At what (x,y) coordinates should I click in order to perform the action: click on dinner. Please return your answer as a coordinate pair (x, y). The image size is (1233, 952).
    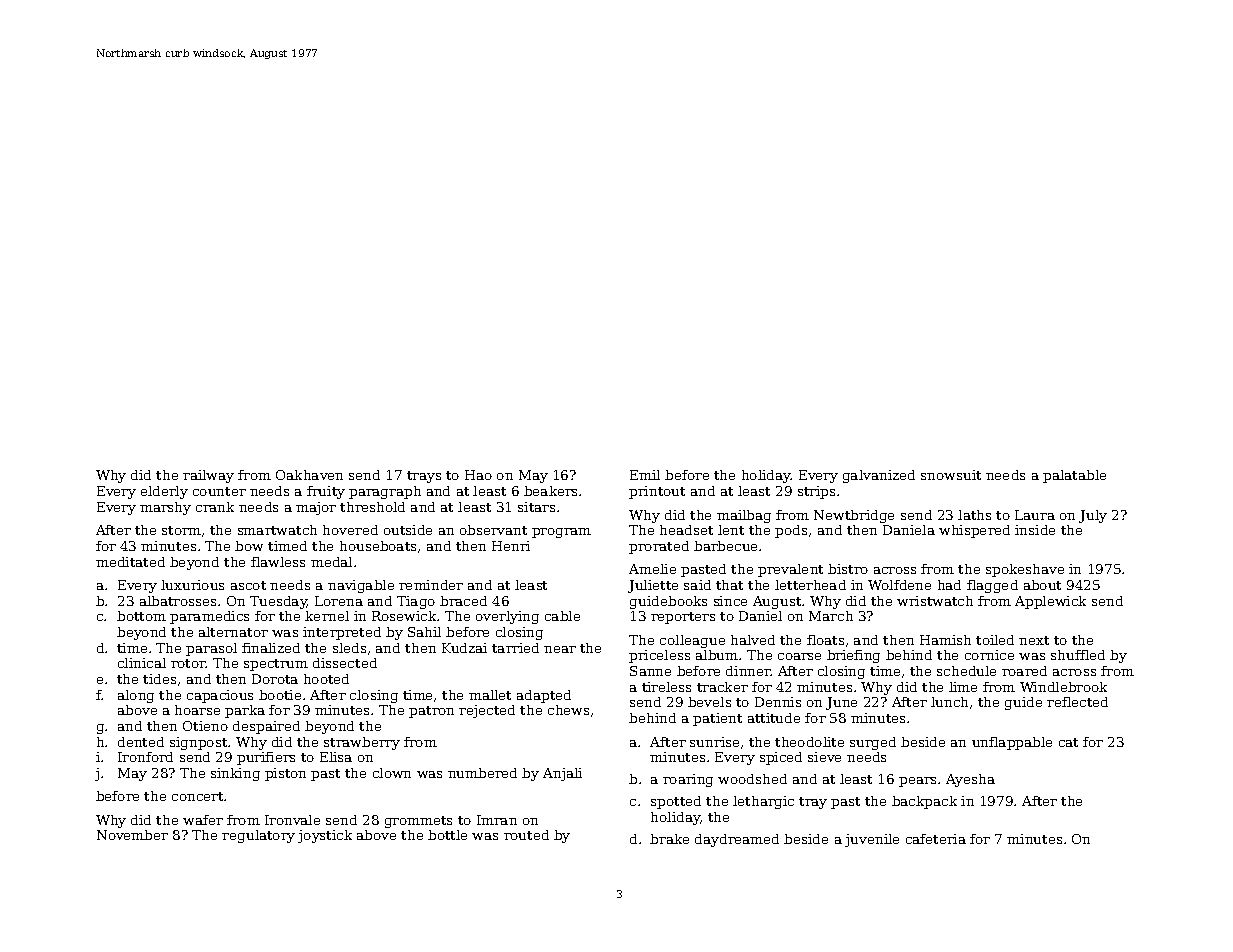
    Looking at the image, I should click on (748, 671).
